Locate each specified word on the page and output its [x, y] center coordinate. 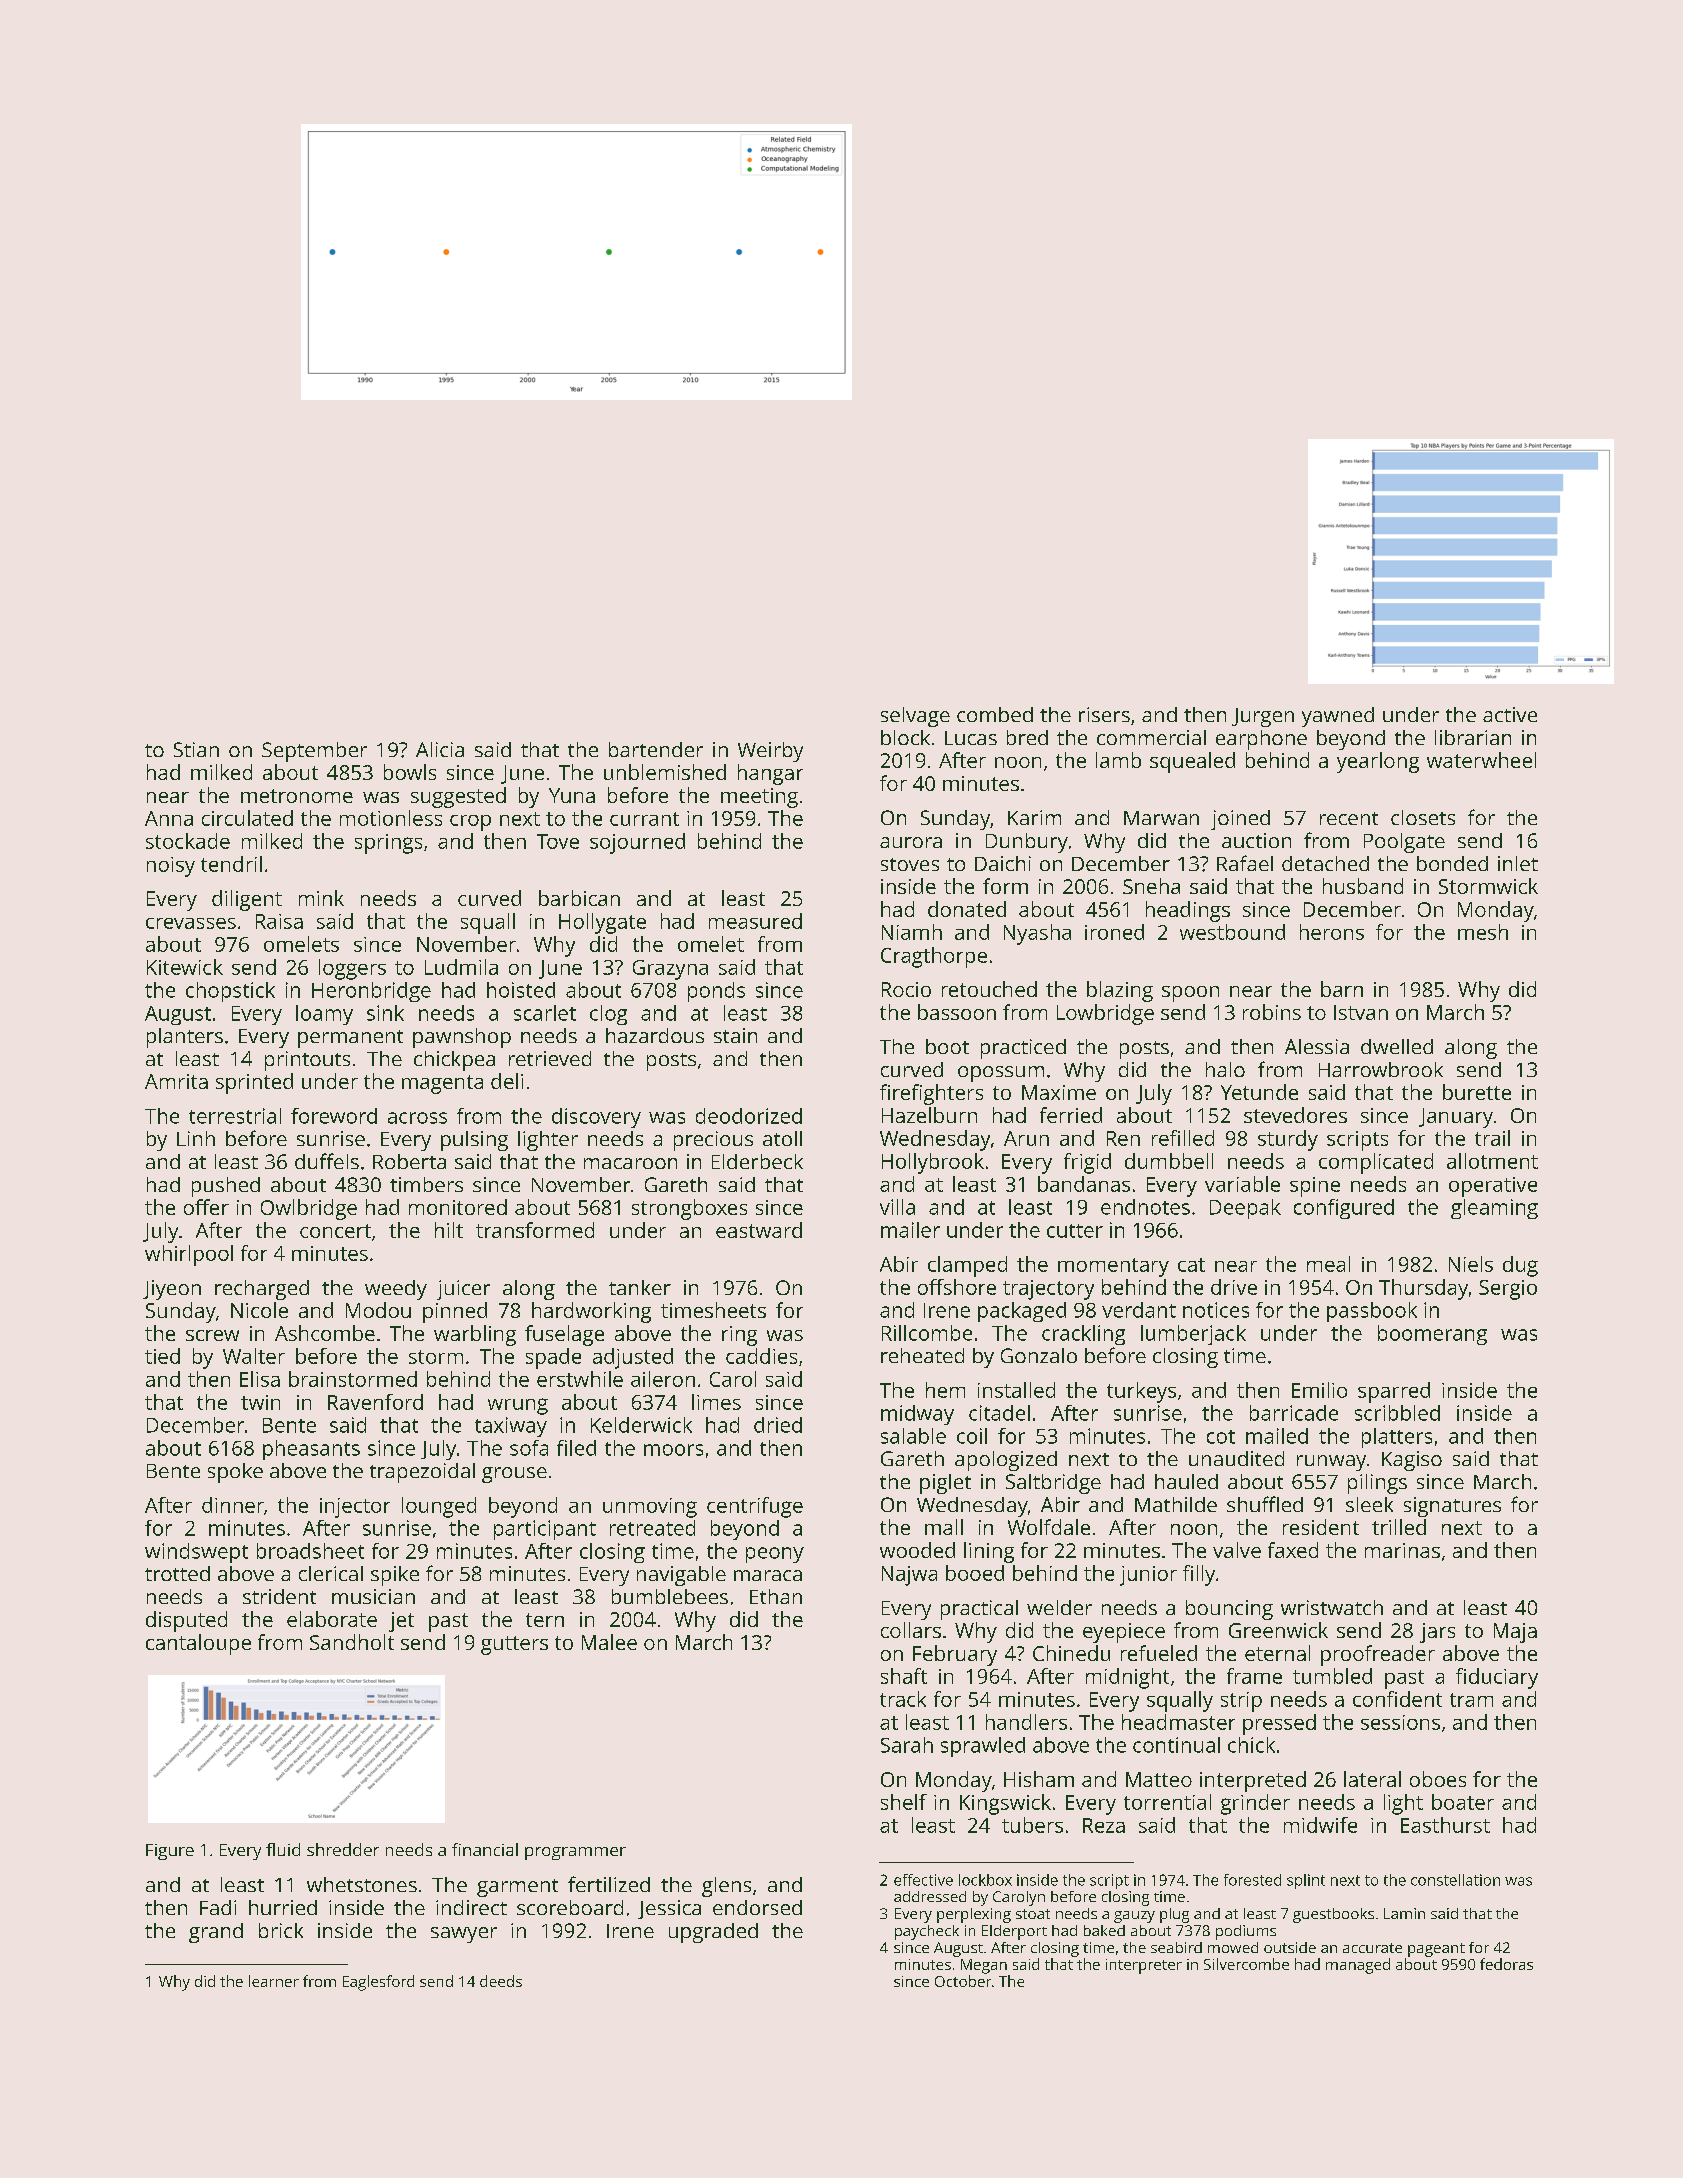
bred [1027, 737]
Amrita [176, 1081]
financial [485, 1849]
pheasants [311, 1450]
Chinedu [1071, 1653]
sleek [1369, 1504]
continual [1176, 1745]
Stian [196, 749]
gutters [514, 1645]
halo [1225, 1069]
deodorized [749, 1116]
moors [673, 1450]
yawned [1338, 717]
